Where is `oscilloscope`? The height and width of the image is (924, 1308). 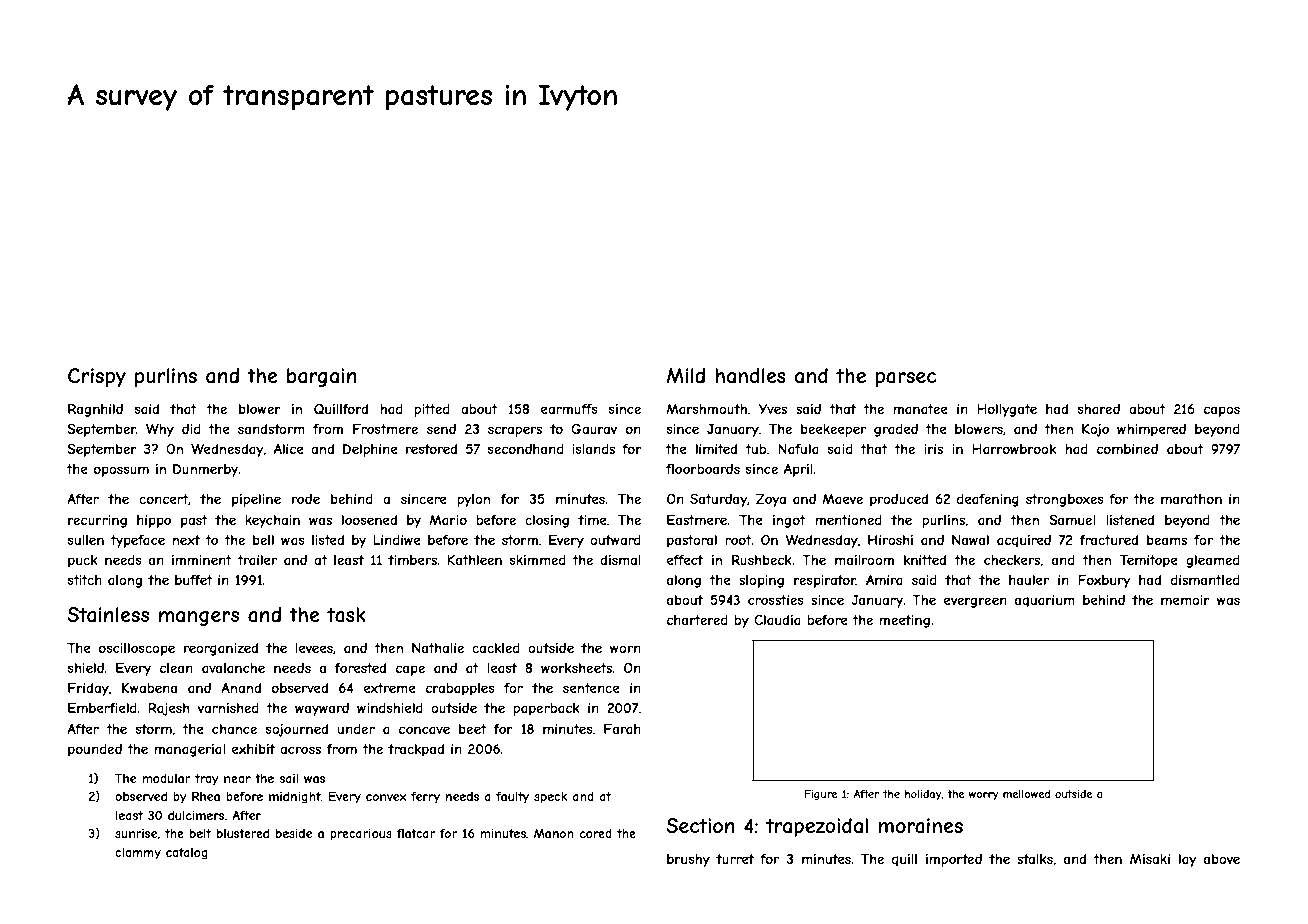 oscilloscope is located at coordinates (137, 649).
